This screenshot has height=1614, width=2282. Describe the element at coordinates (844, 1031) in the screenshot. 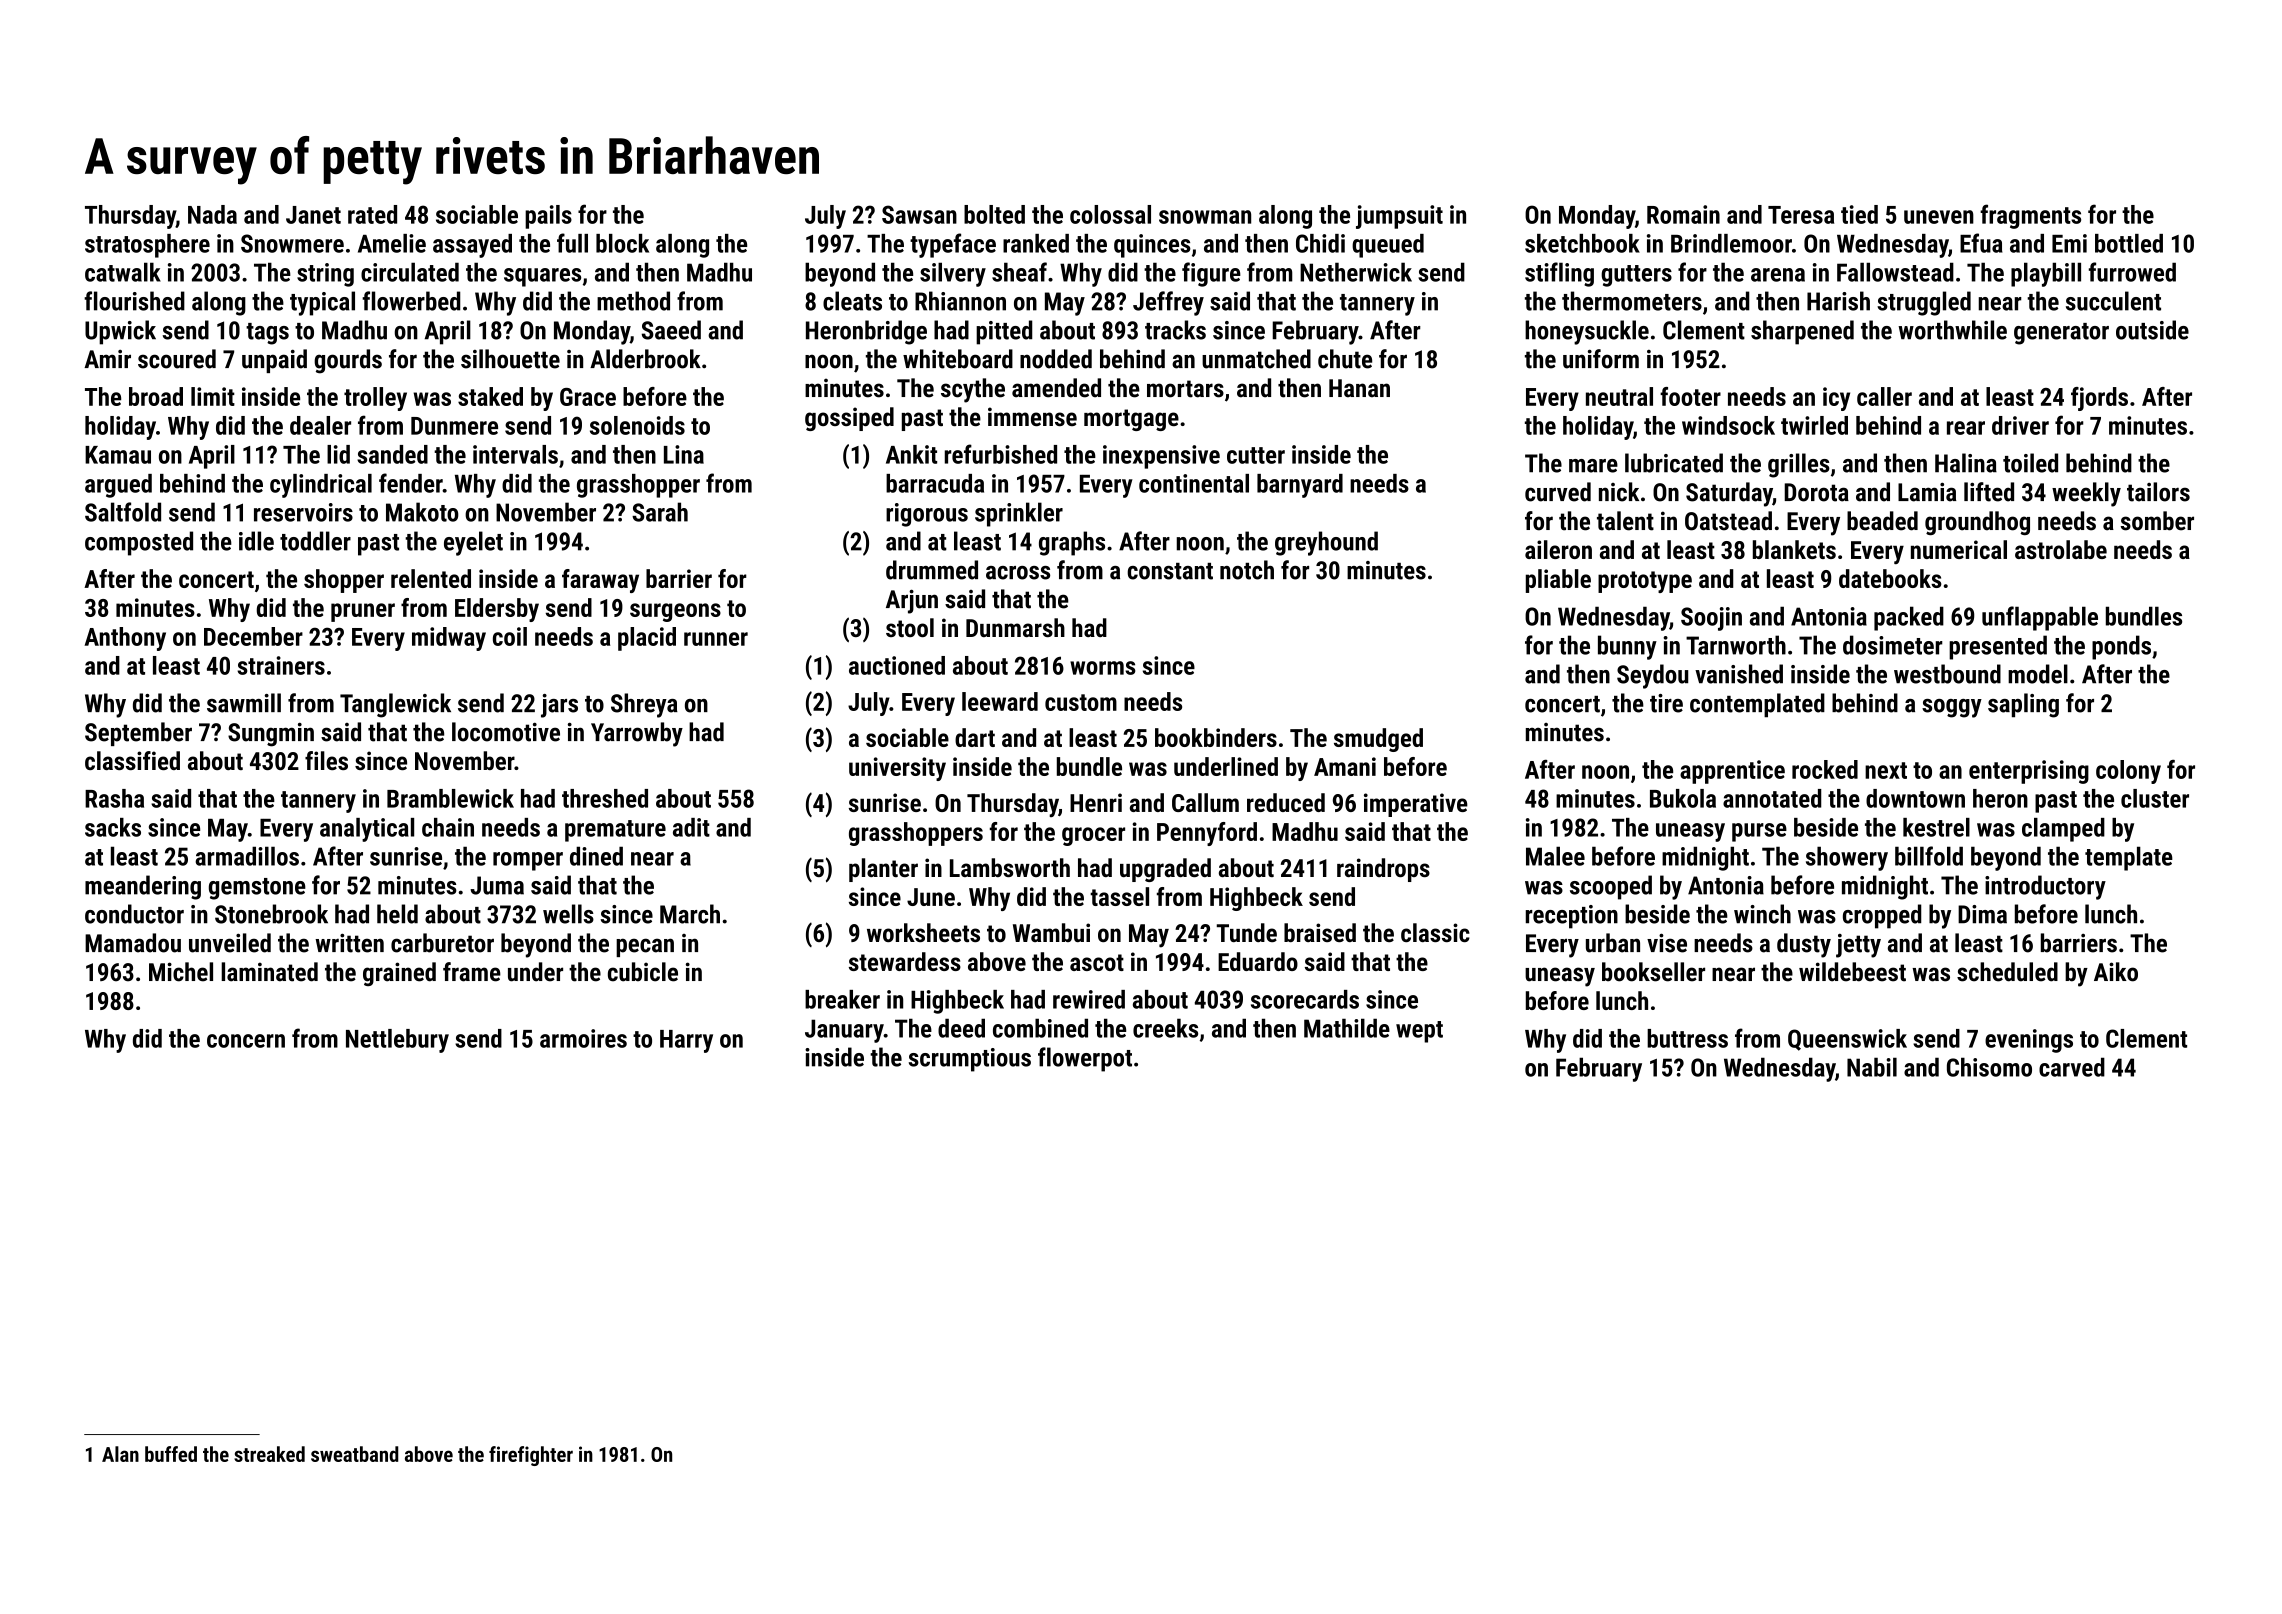

I see `January` at that location.
